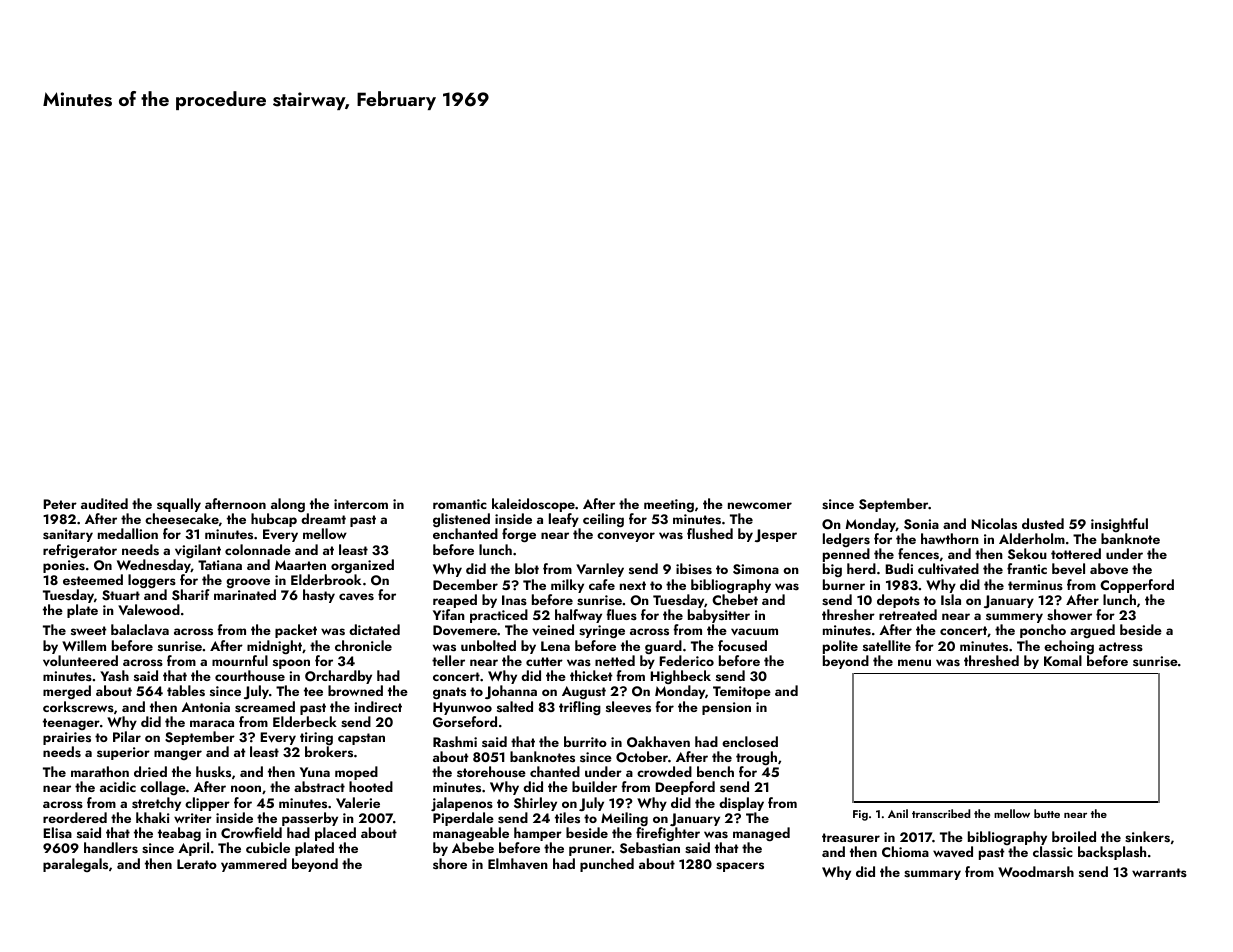 This document has height=952, width=1233. Describe the element at coordinates (756, 758) in the document. I see `trough` at that location.
